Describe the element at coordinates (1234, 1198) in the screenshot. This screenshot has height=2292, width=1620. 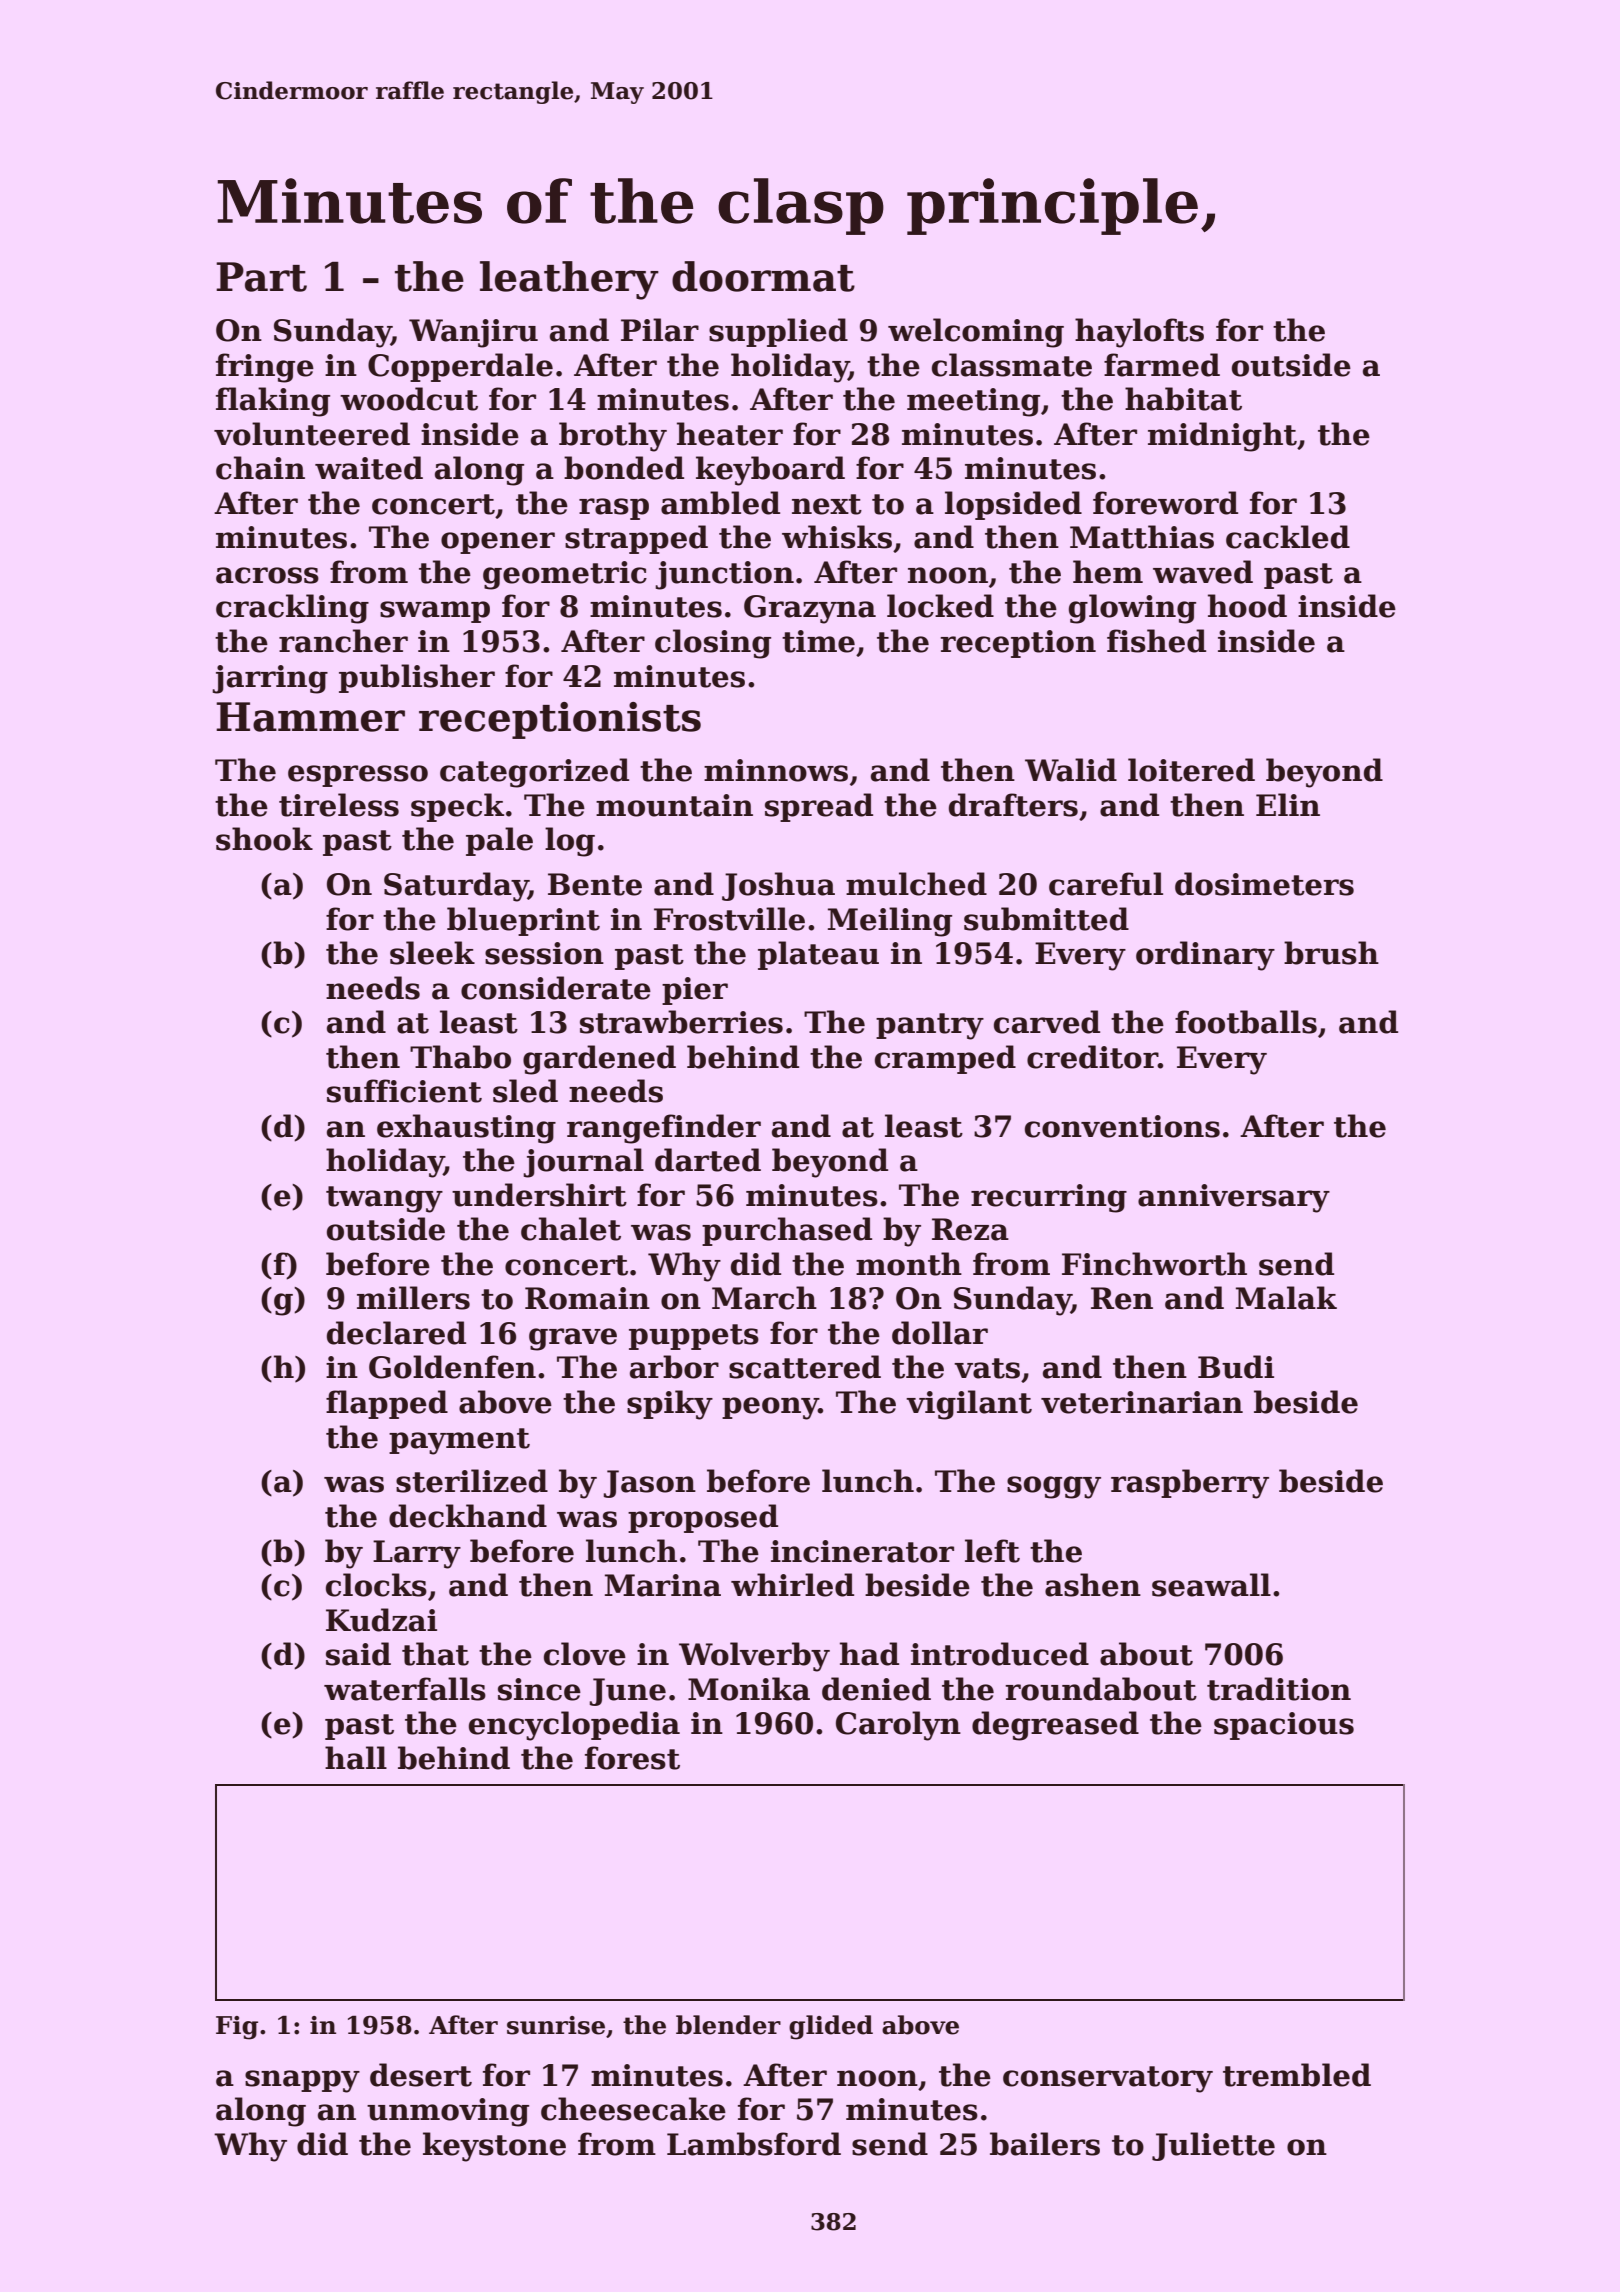
I see `anniversary` at that location.
